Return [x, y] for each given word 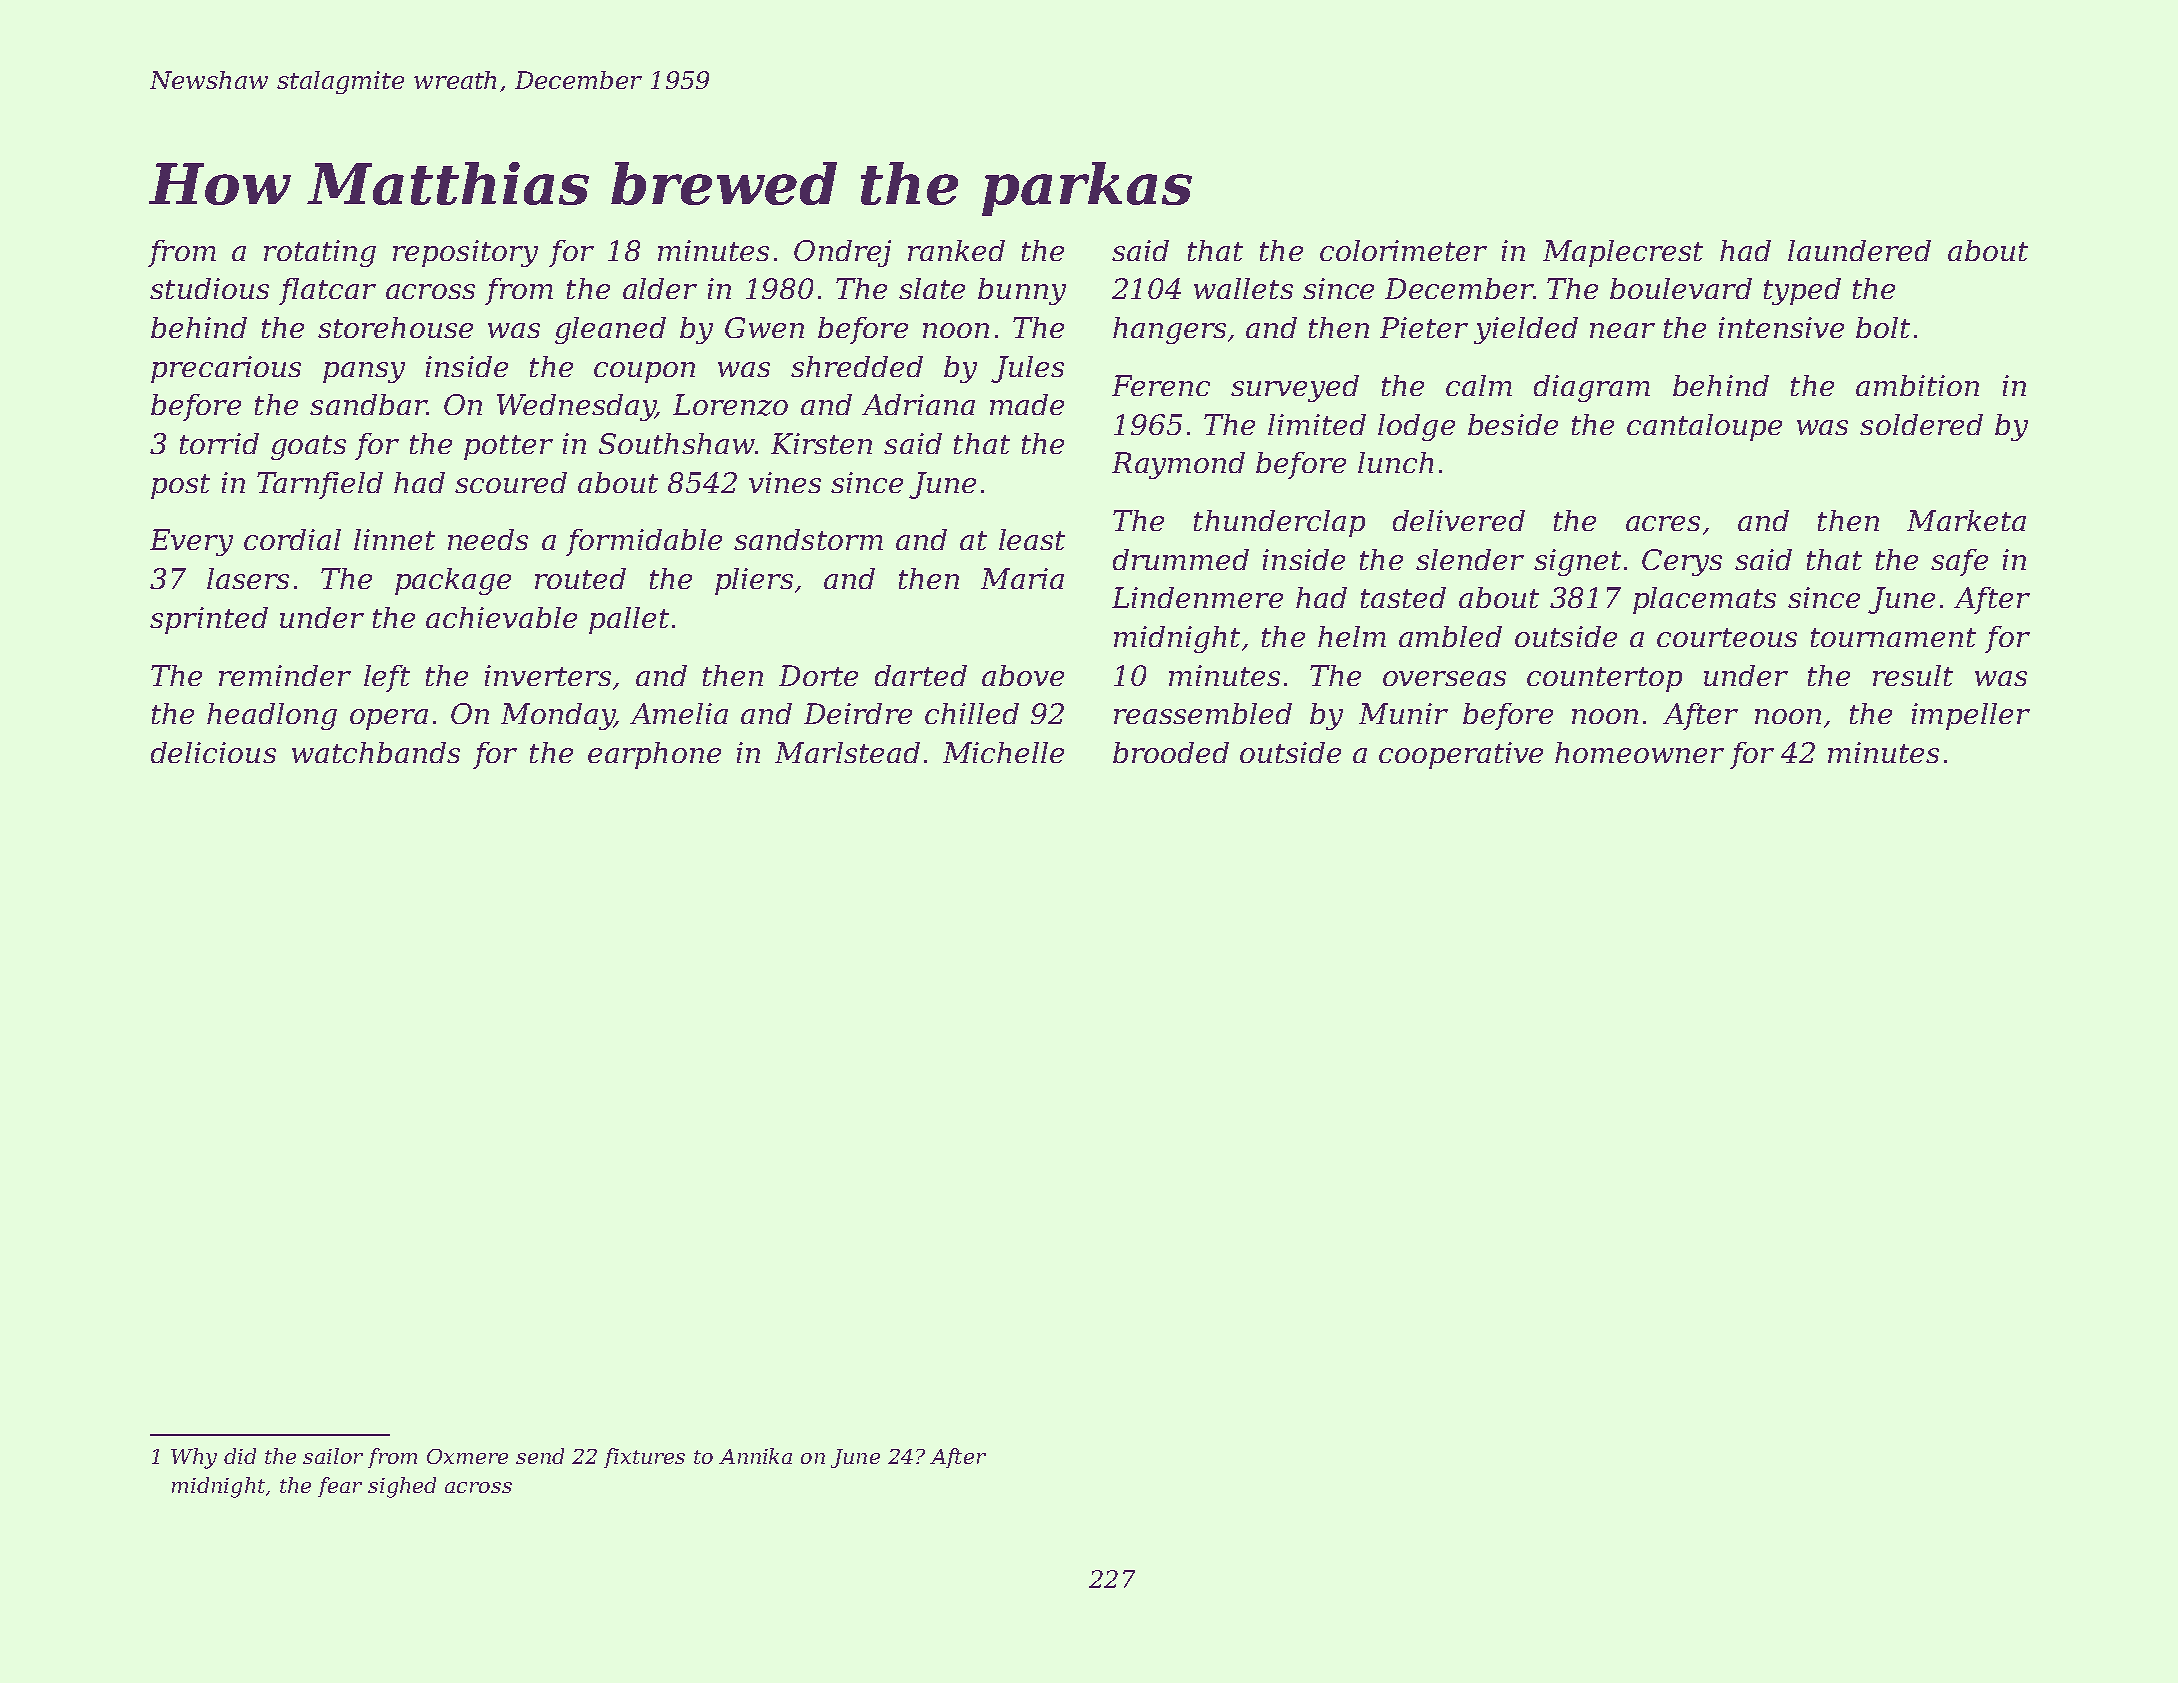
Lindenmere [1197, 597]
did [240, 1456]
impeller [1971, 716]
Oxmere [467, 1456]
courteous [1727, 637]
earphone [654, 755]
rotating [320, 253]
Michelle [1003, 752]
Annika [755, 1456]
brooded [1171, 752]
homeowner [1639, 752]
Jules [1027, 369]
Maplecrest [1623, 253]
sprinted [209, 620]
